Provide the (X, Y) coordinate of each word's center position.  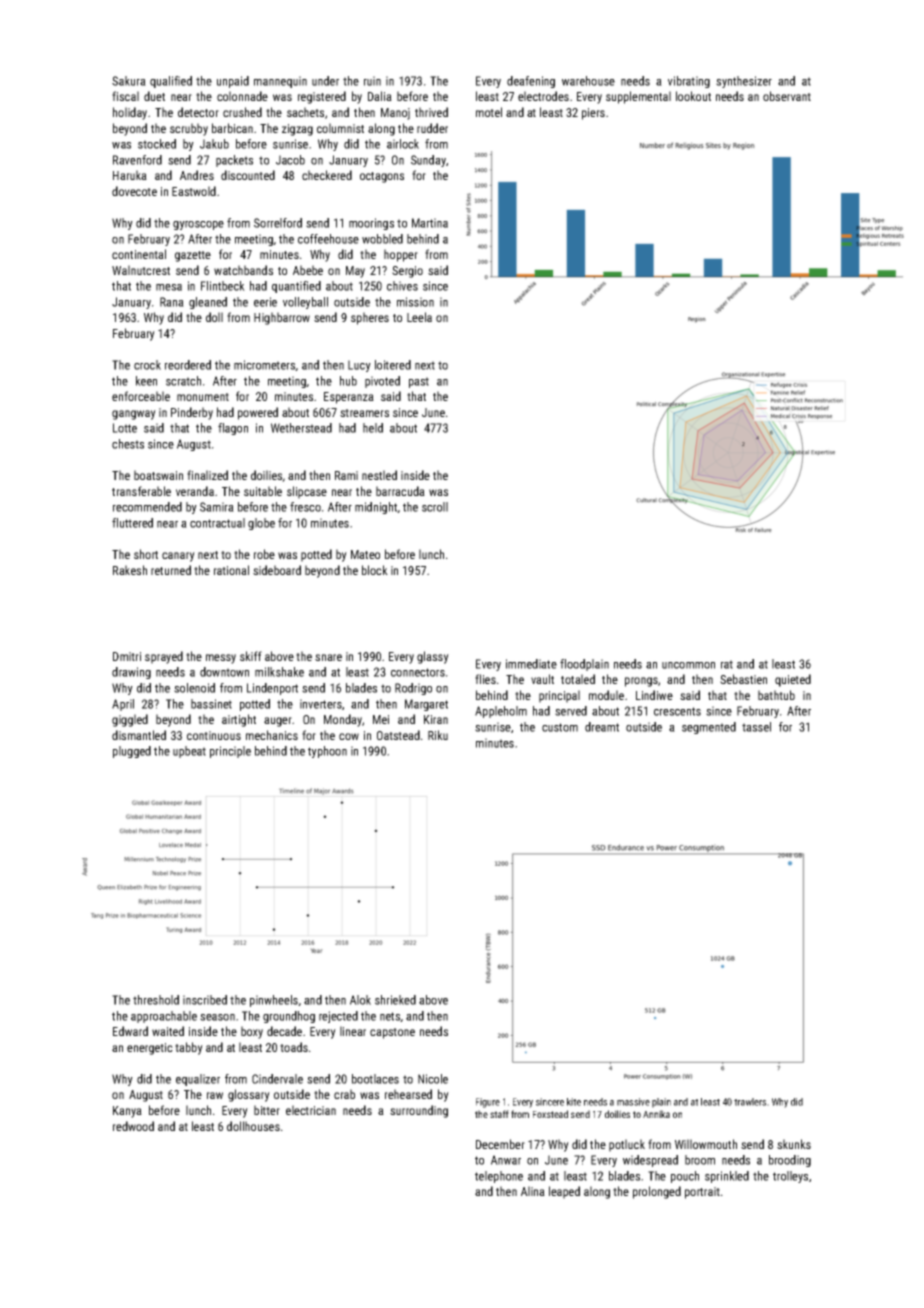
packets (234, 161)
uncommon (688, 665)
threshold (156, 1000)
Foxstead (550, 1114)
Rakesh (130, 570)
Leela (419, 317)
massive (633, 1102)
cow (349, 736)
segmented (709, 728)
